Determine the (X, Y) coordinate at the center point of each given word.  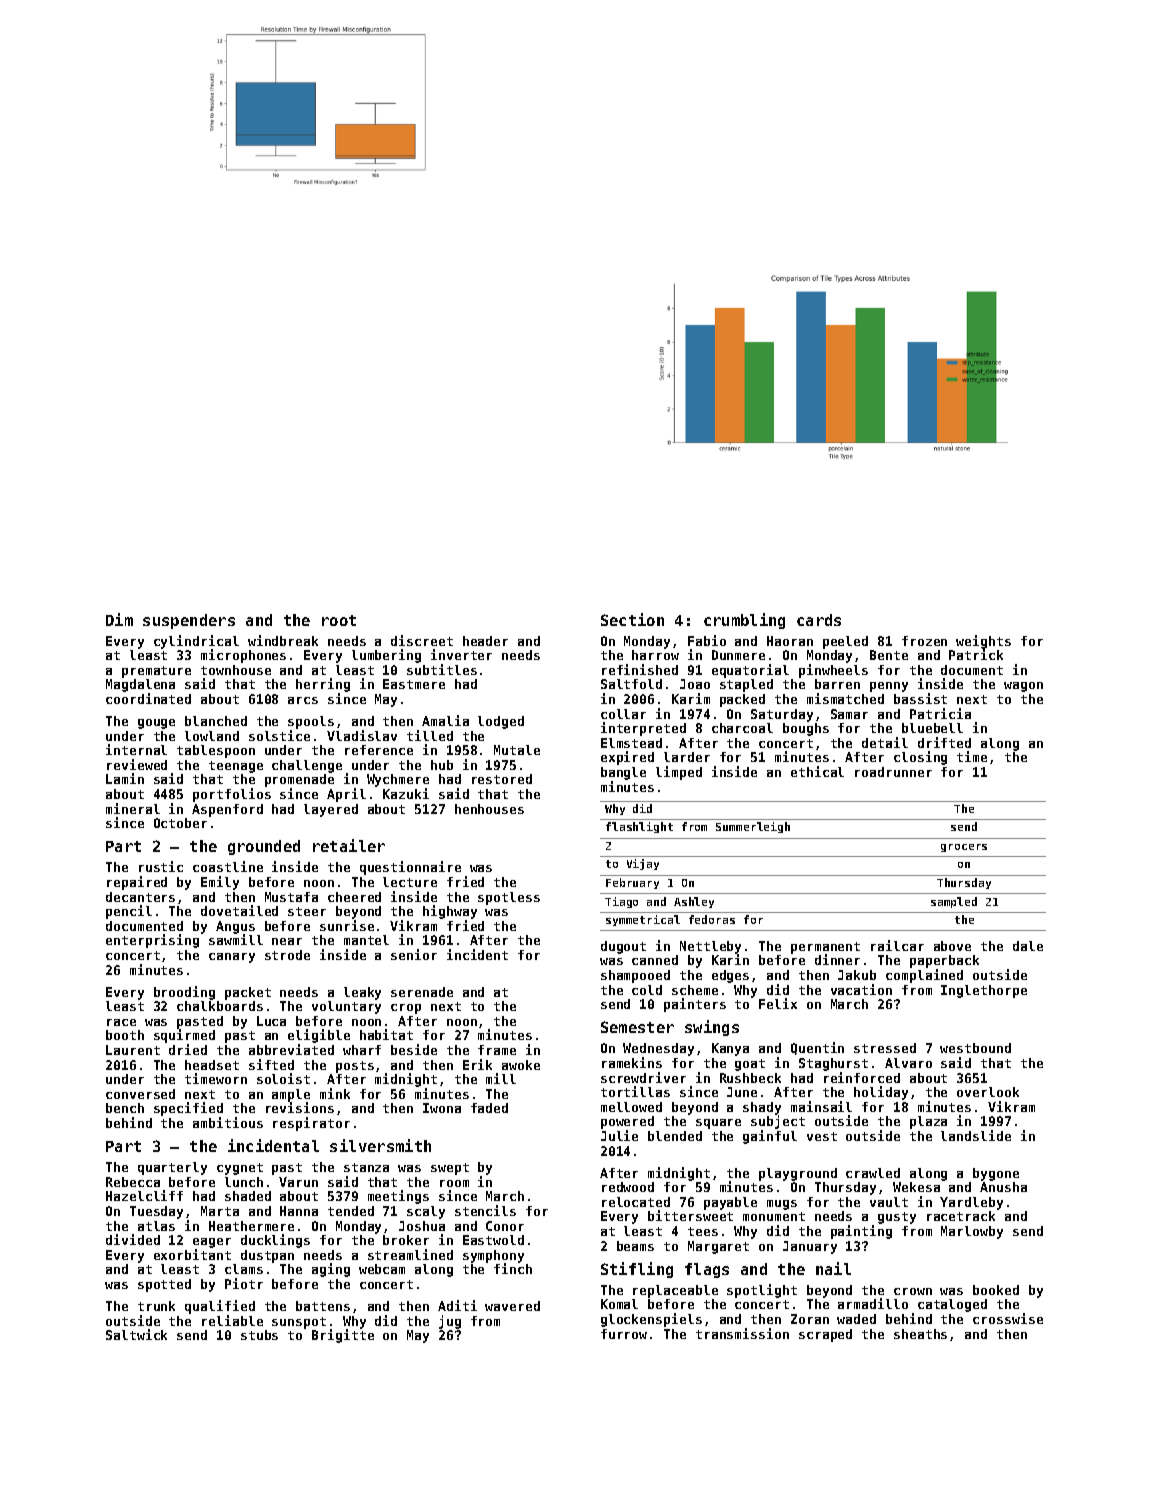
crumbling (744, 621)
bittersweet (690, 1216)
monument (774, 1216)
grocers (964, 848)
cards (819, 620)
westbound (975, 1048)
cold (647, 990)
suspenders (189, 621)
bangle (623, 773)
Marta (220, 1211)
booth (125, 1035)
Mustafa (291, 897)
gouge (156, 724)
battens (323, 1306)
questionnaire (410, 868)
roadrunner (893, 772)
